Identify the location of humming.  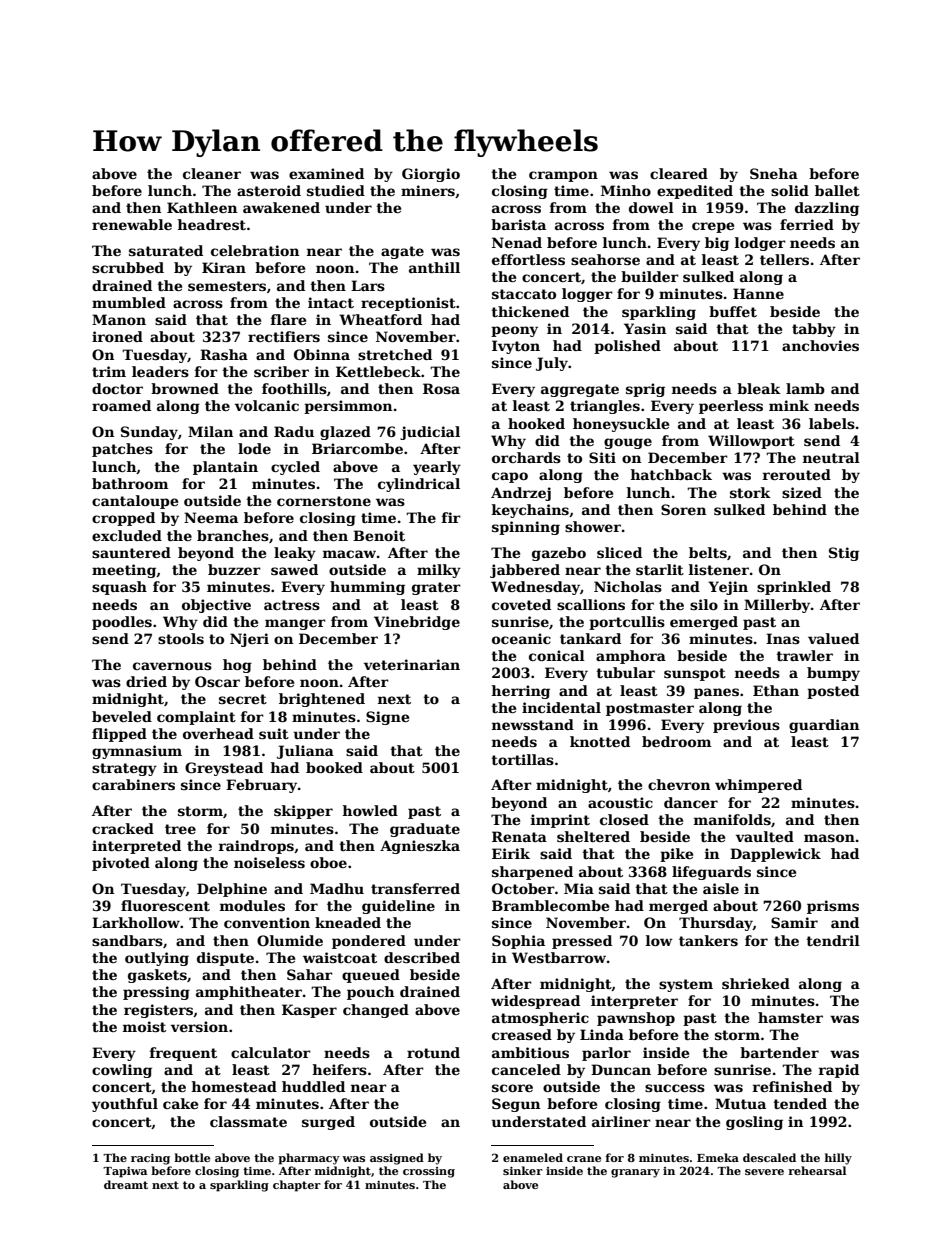
(367, 588).
